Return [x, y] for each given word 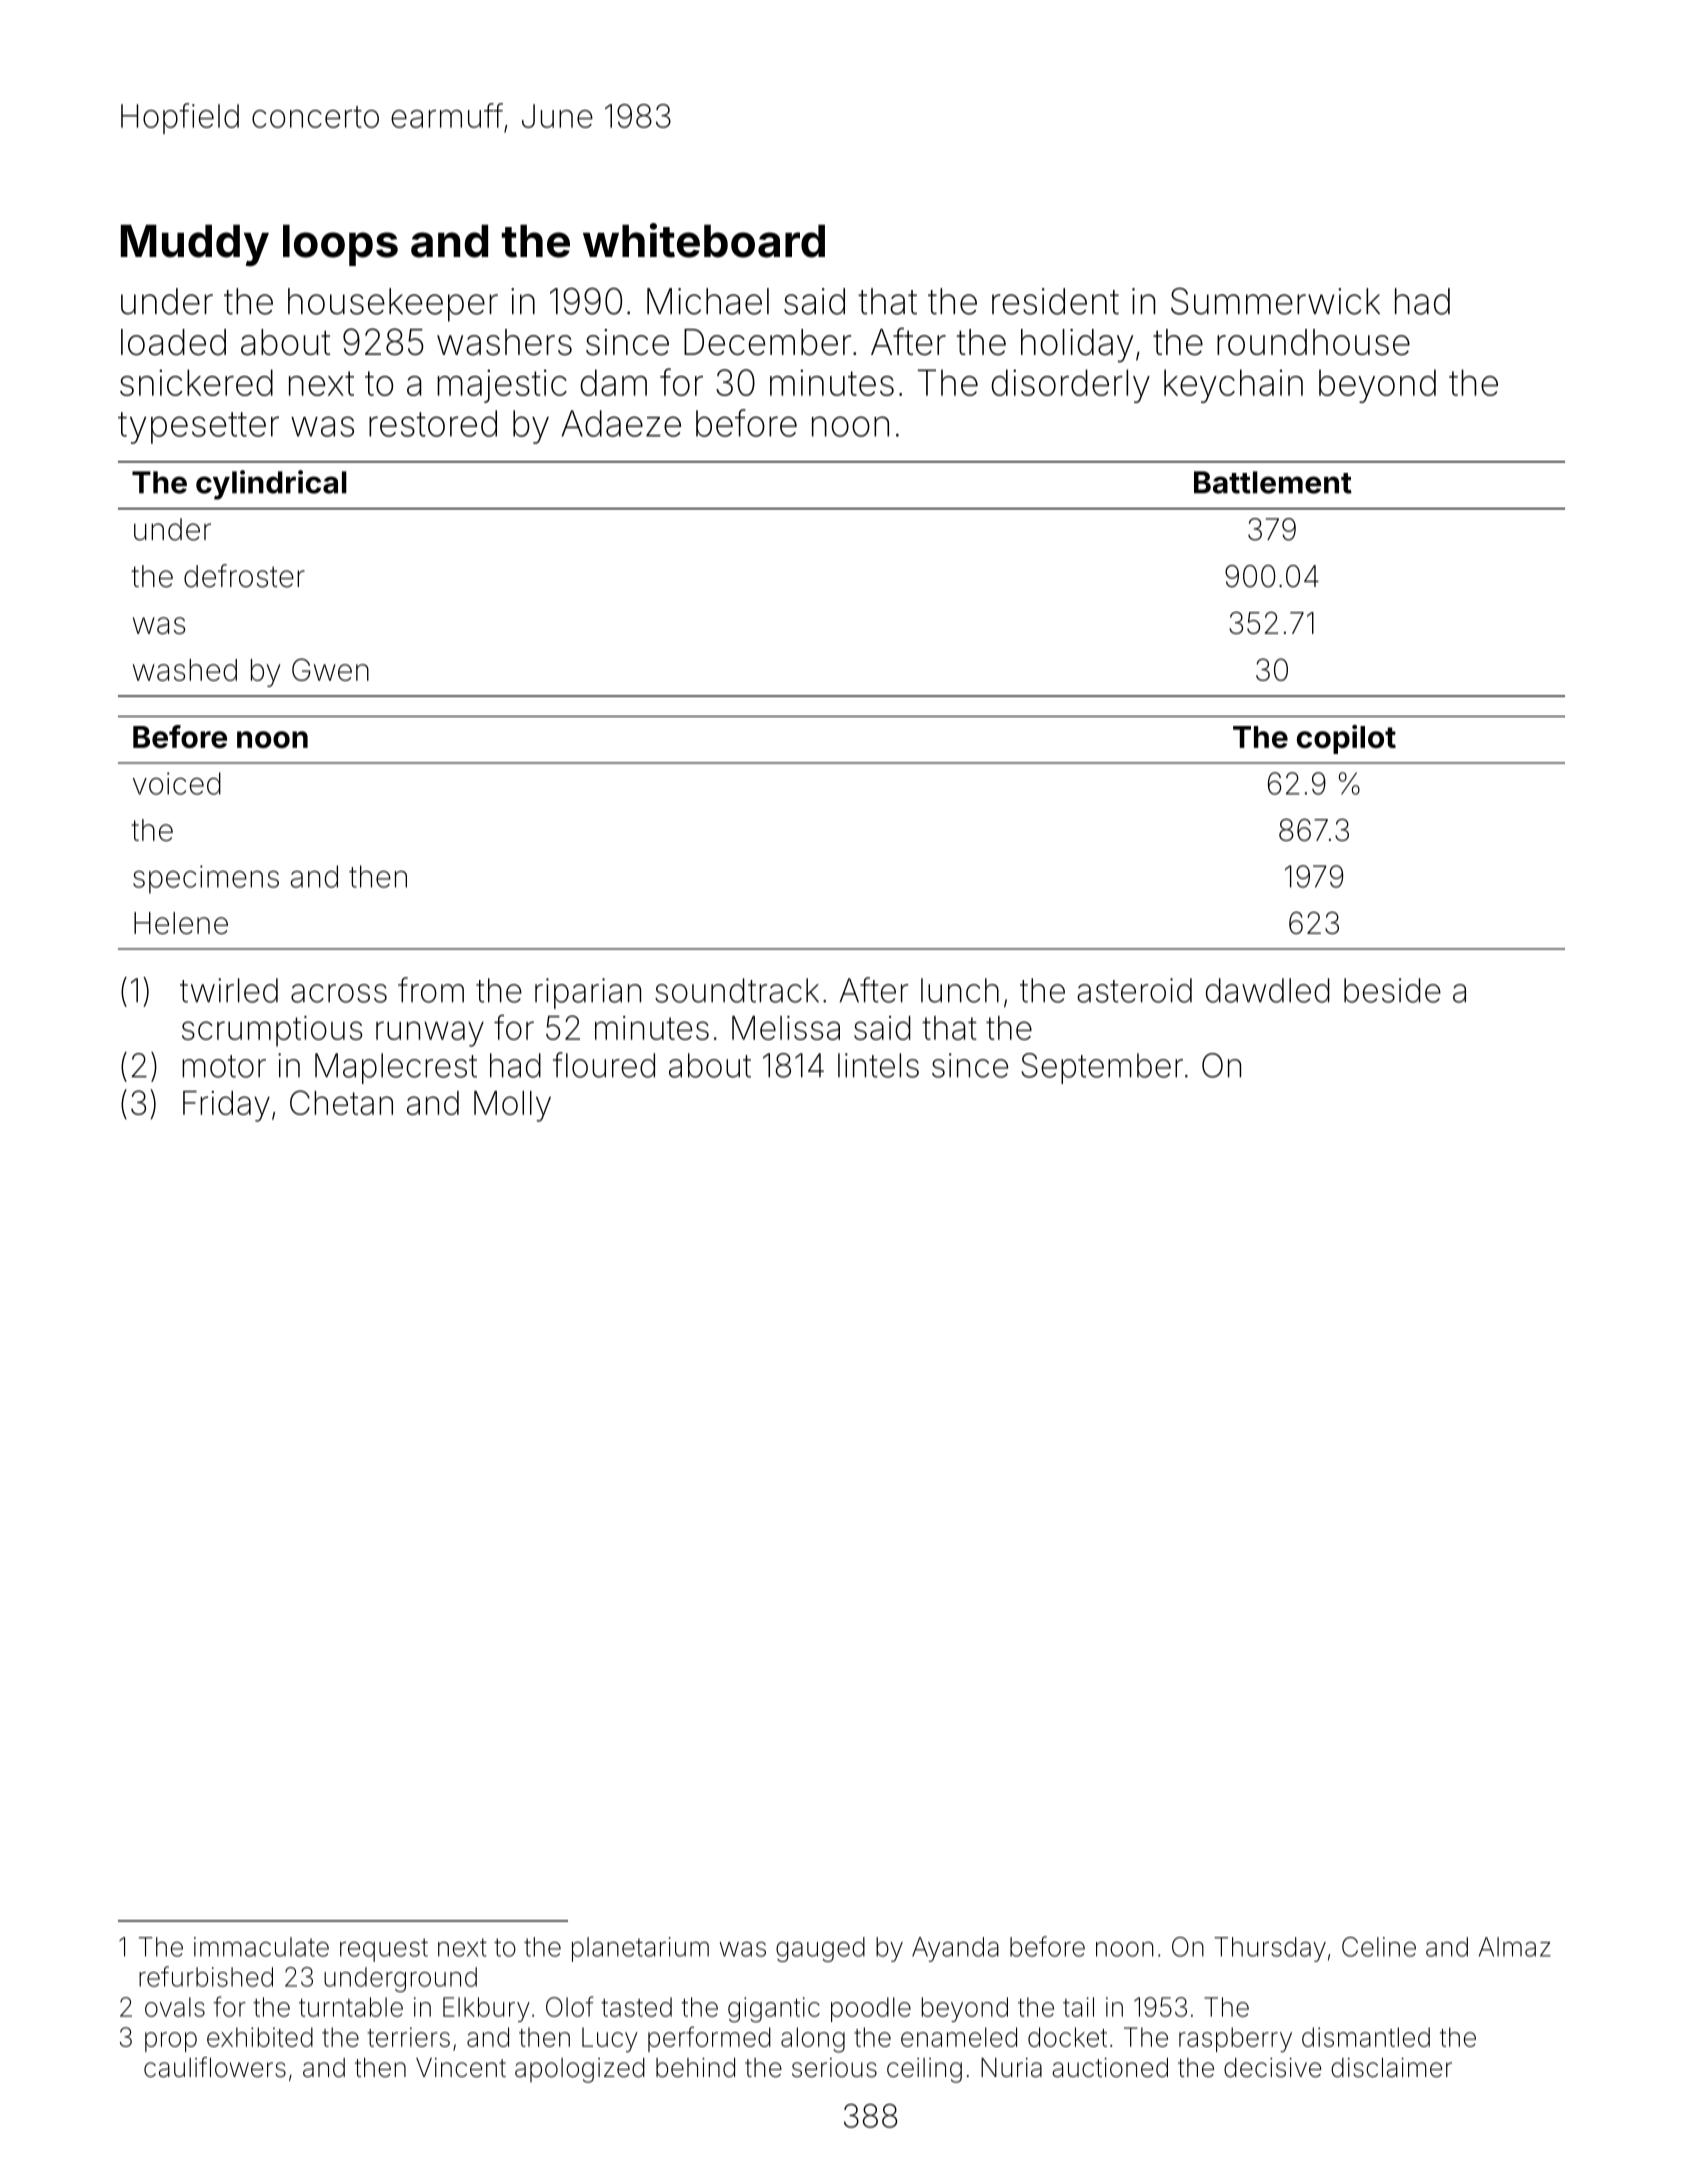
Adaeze [621, 423]
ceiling [924, 2070]
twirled [229, 990]
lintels [878, 1065]
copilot [1346, 739]
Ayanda [955, 1949]
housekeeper [393, 305]
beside [1392, 990]
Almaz [1515, 1947]
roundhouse [1313, 342]
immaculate [261, 1947]
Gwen [330, 669]
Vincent [461, 2068]
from [431, 990]
